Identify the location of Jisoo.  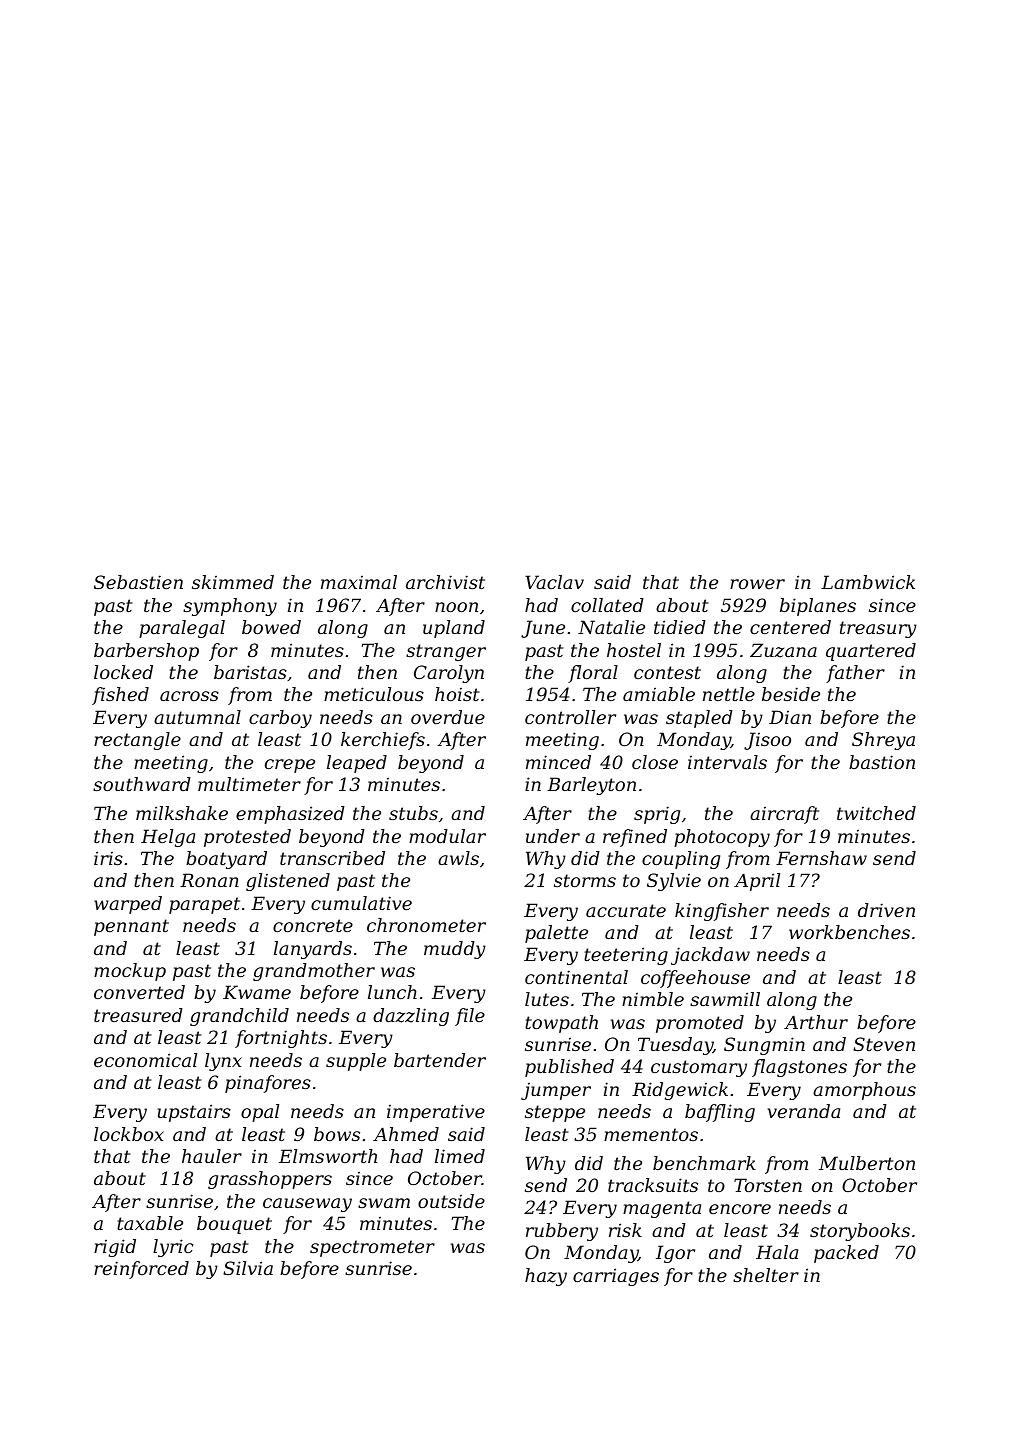
(767, 741).
